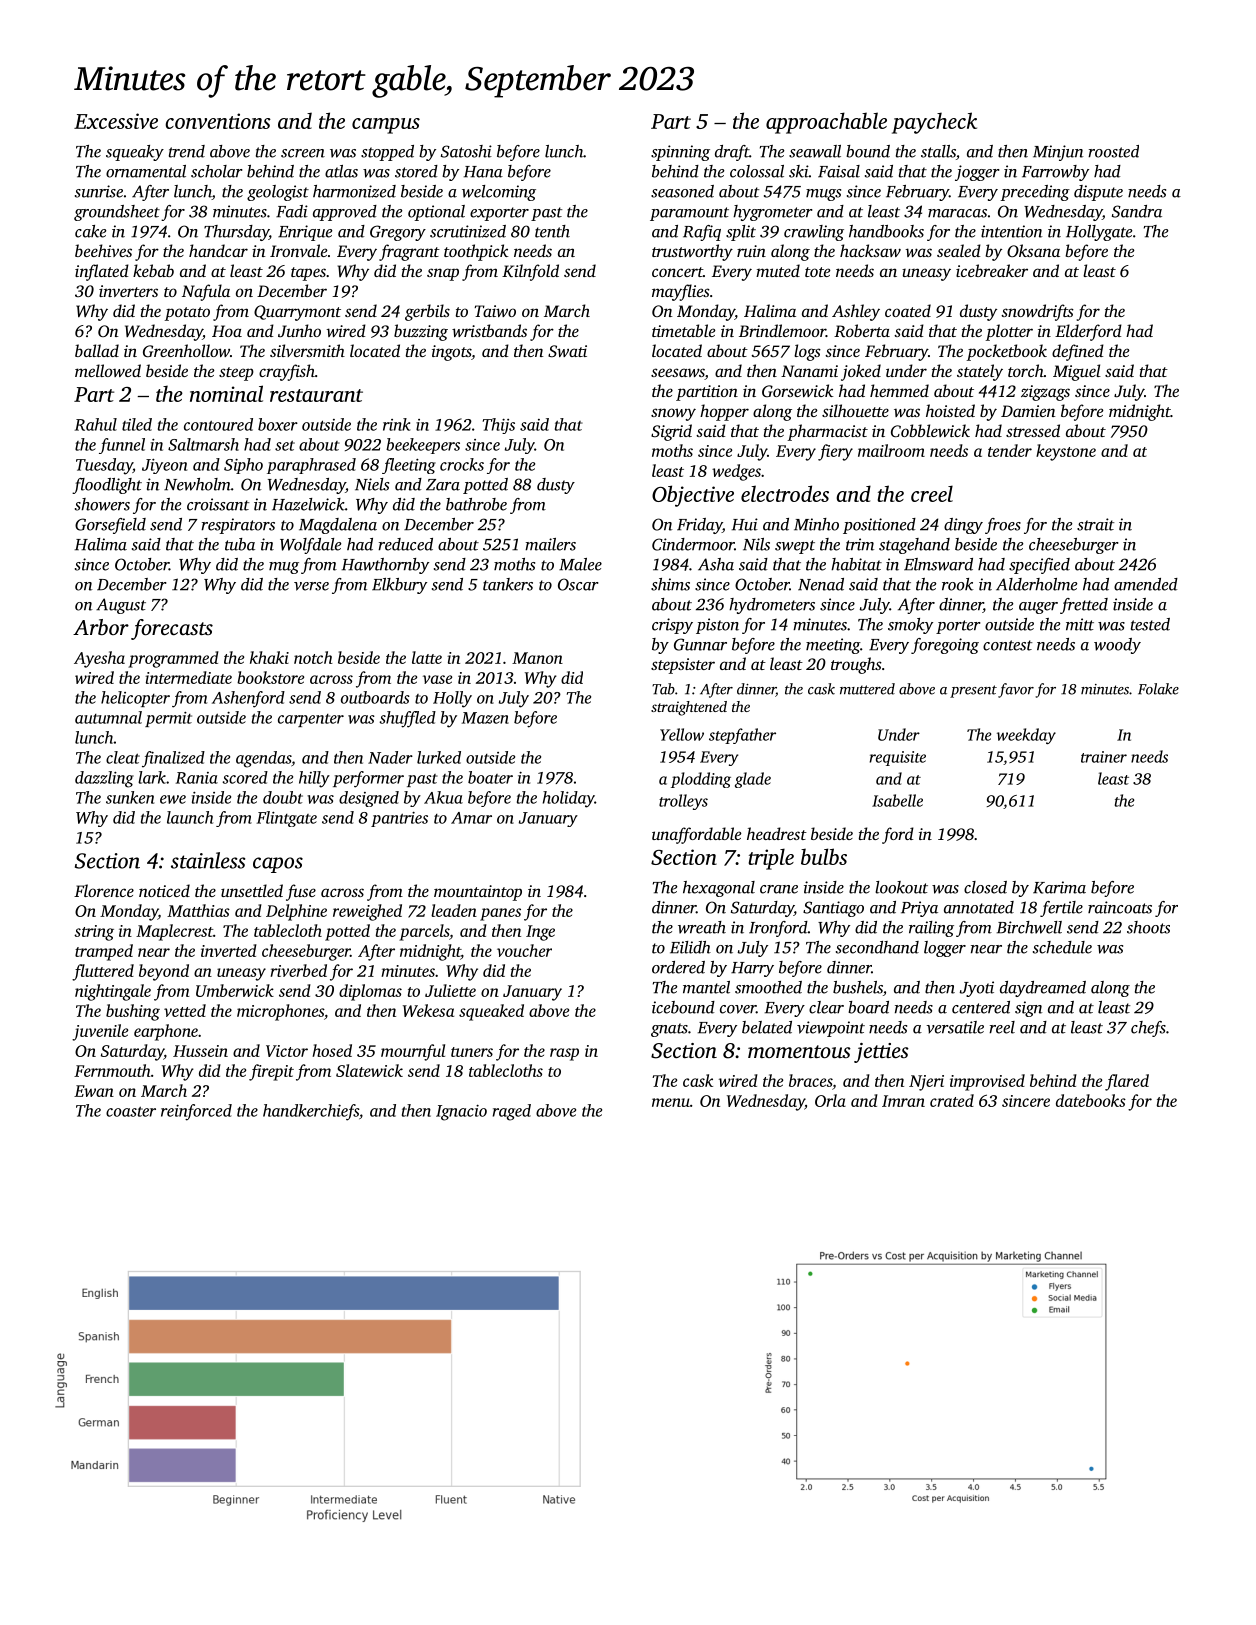  I want to click on improvised, so click(987, 1082).
